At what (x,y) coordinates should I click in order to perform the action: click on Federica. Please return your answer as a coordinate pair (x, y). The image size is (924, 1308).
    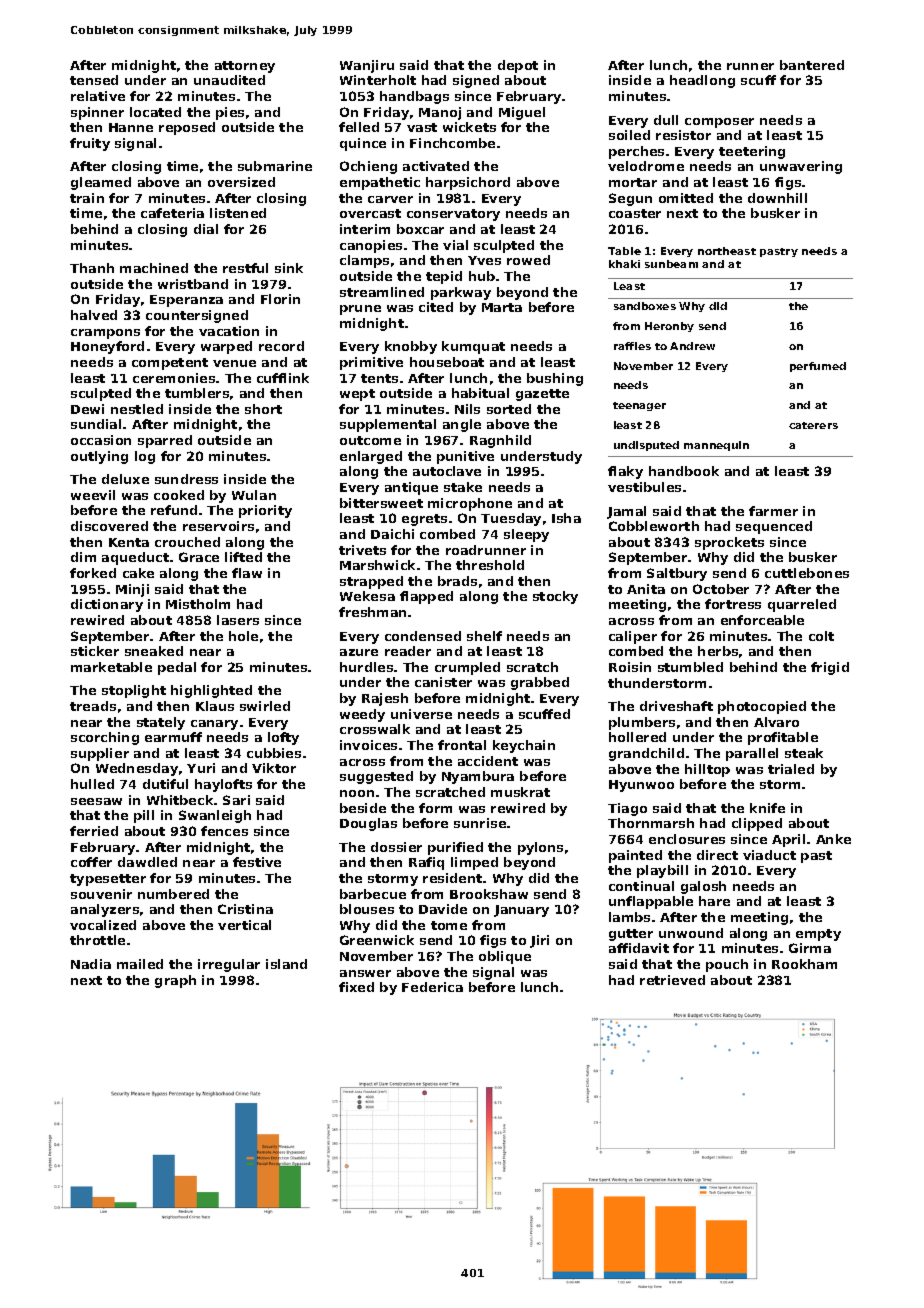
    Looking at the image, I should click on (432, 987).
